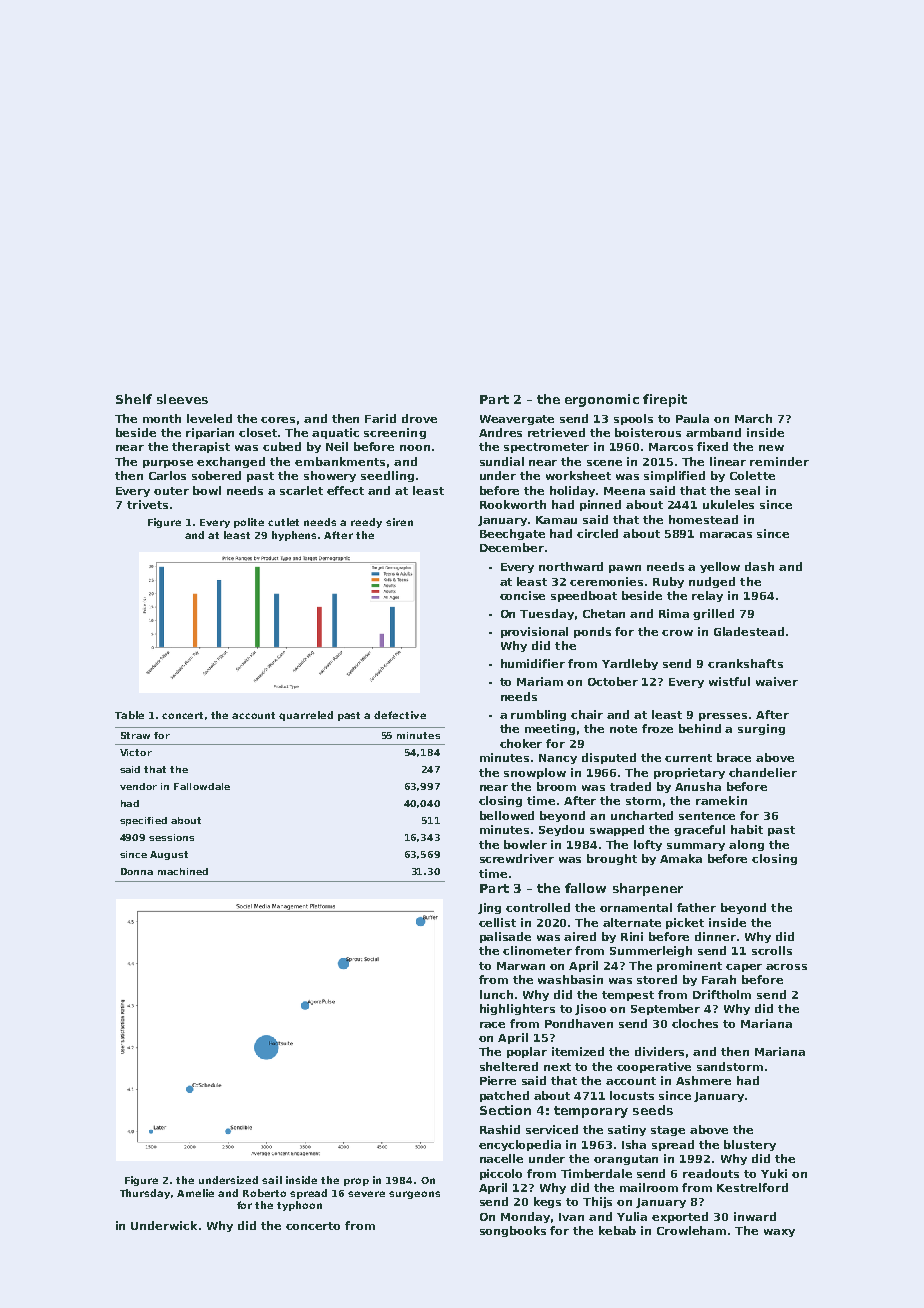 This document has height=1308, width=924. I want to click on kebab, so click(617, 1230).
